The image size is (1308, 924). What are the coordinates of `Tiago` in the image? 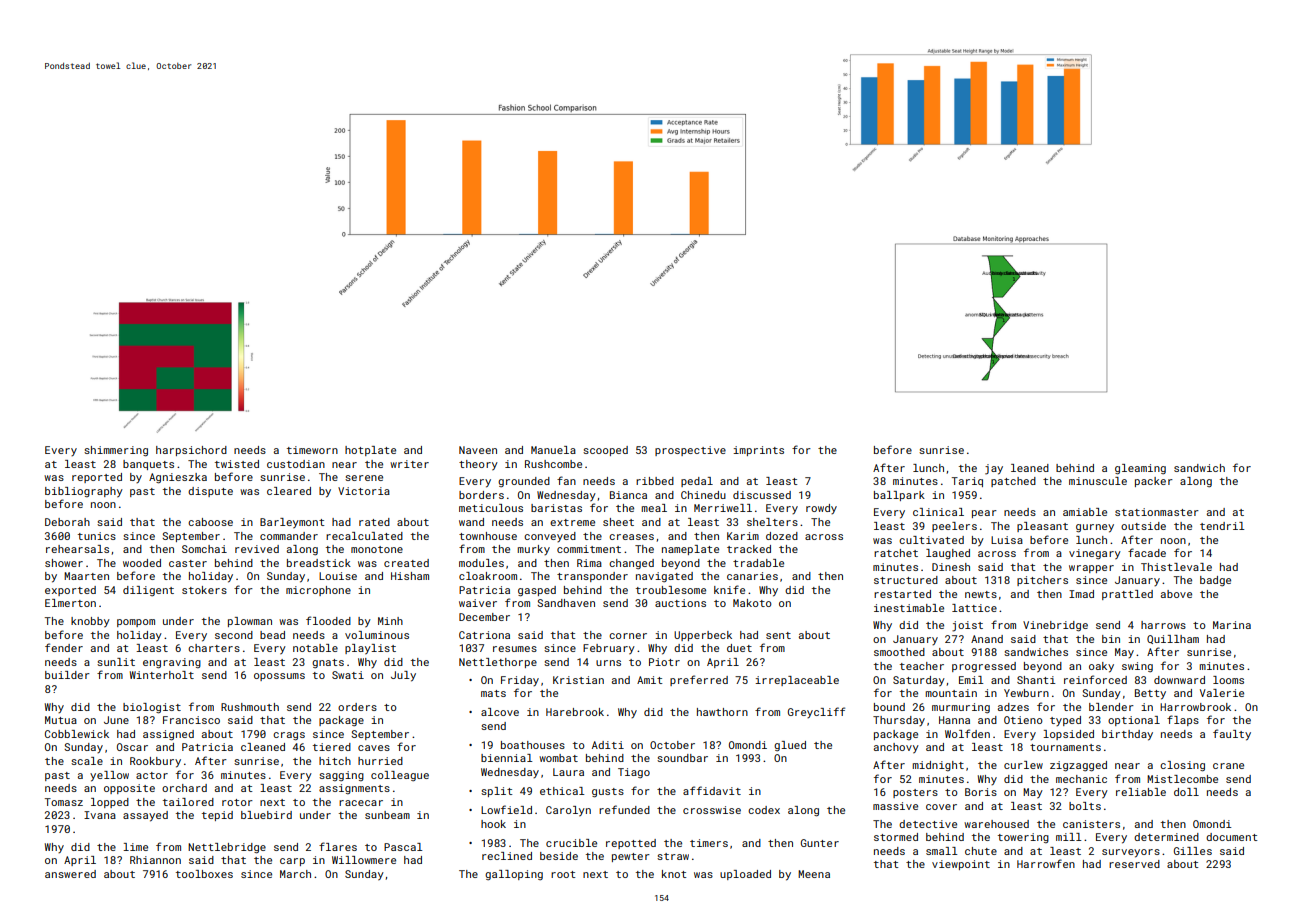 It's located at (634, 773).
